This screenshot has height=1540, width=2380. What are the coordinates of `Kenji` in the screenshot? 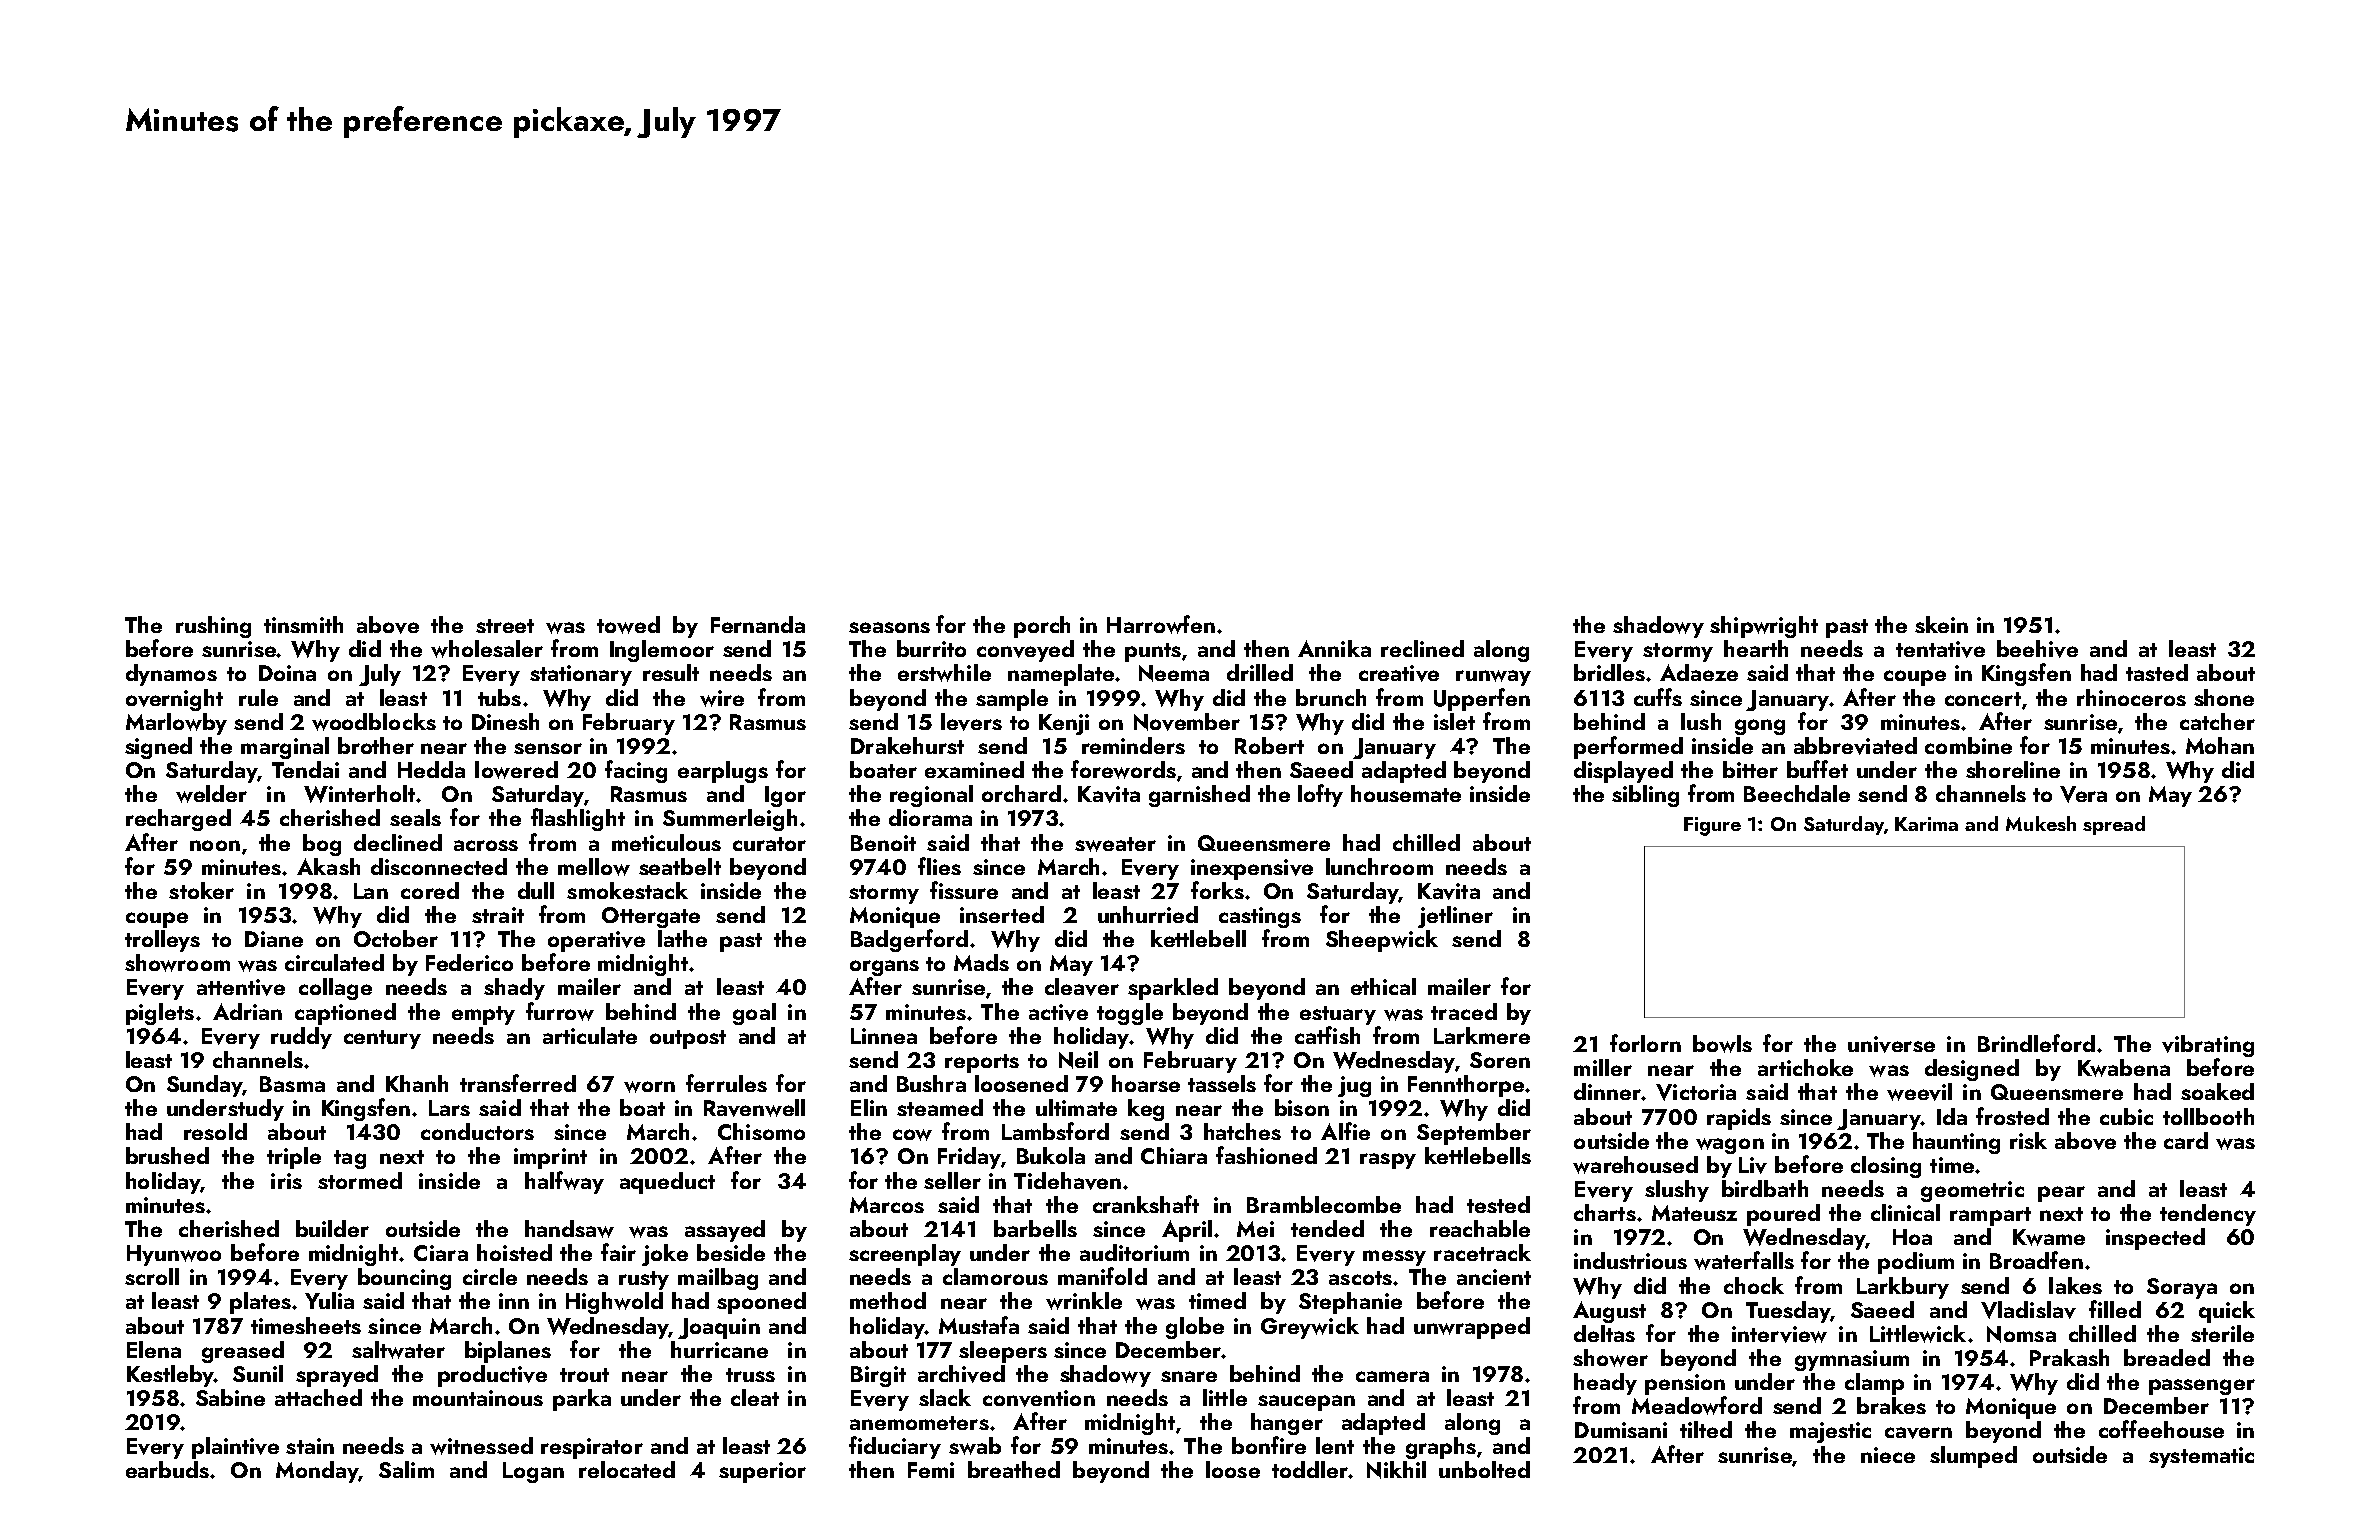 It's located at (1064, 724).
